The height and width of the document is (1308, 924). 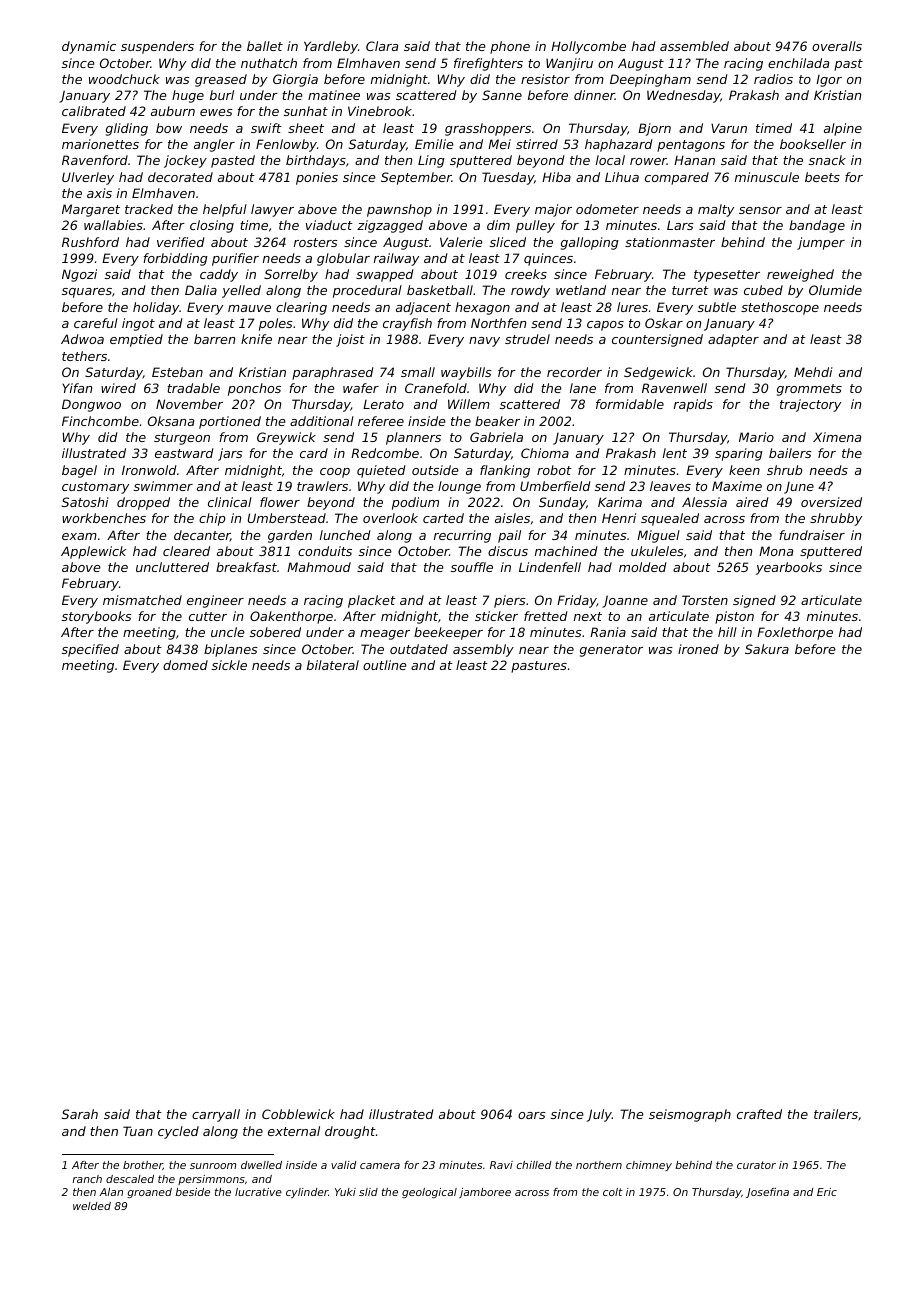 What do you see at coordinates (89, 47) in the document?
I see `dynamic` at bounding box center [89, 47].
